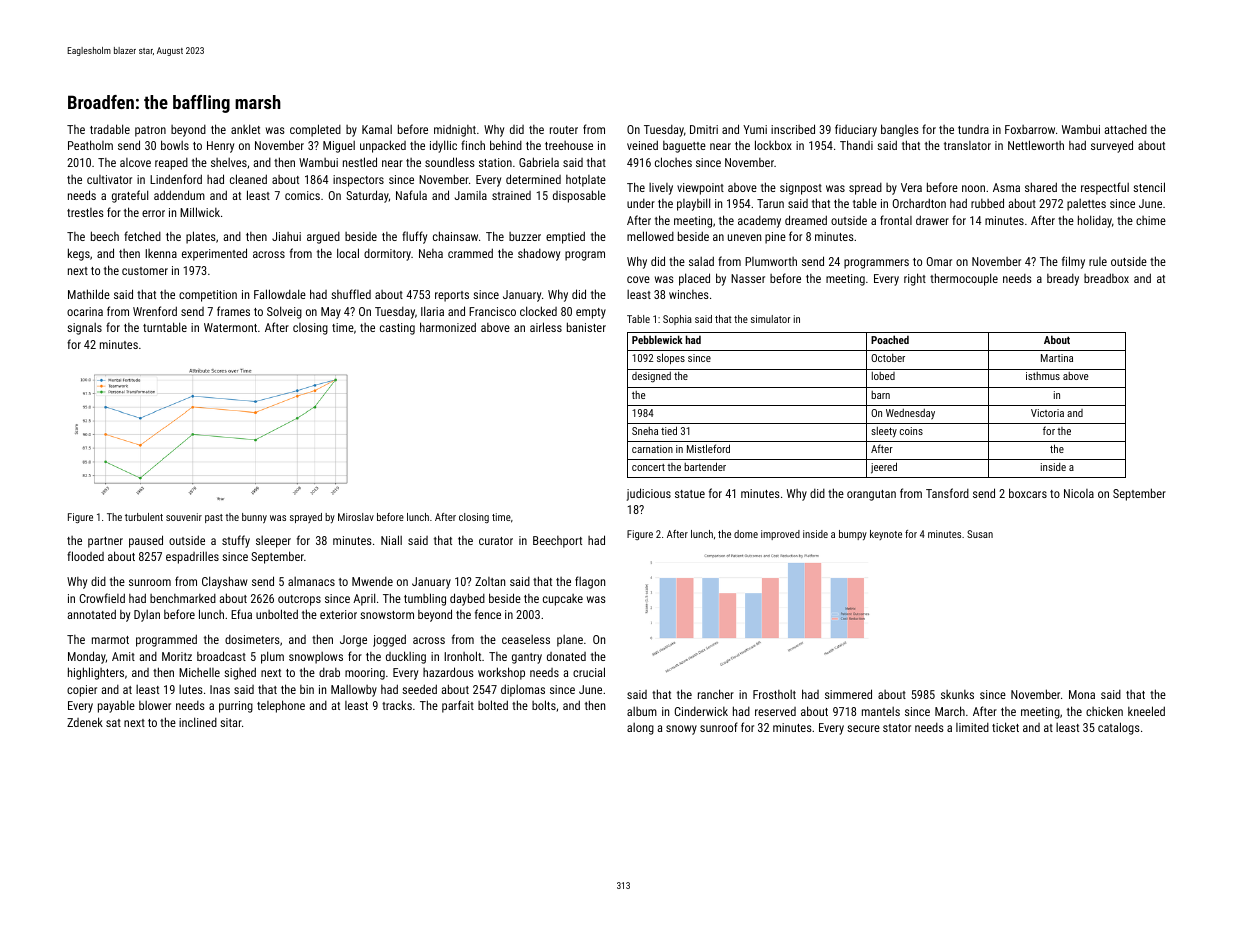  I want to click on almanacs, so click(311, 581).
